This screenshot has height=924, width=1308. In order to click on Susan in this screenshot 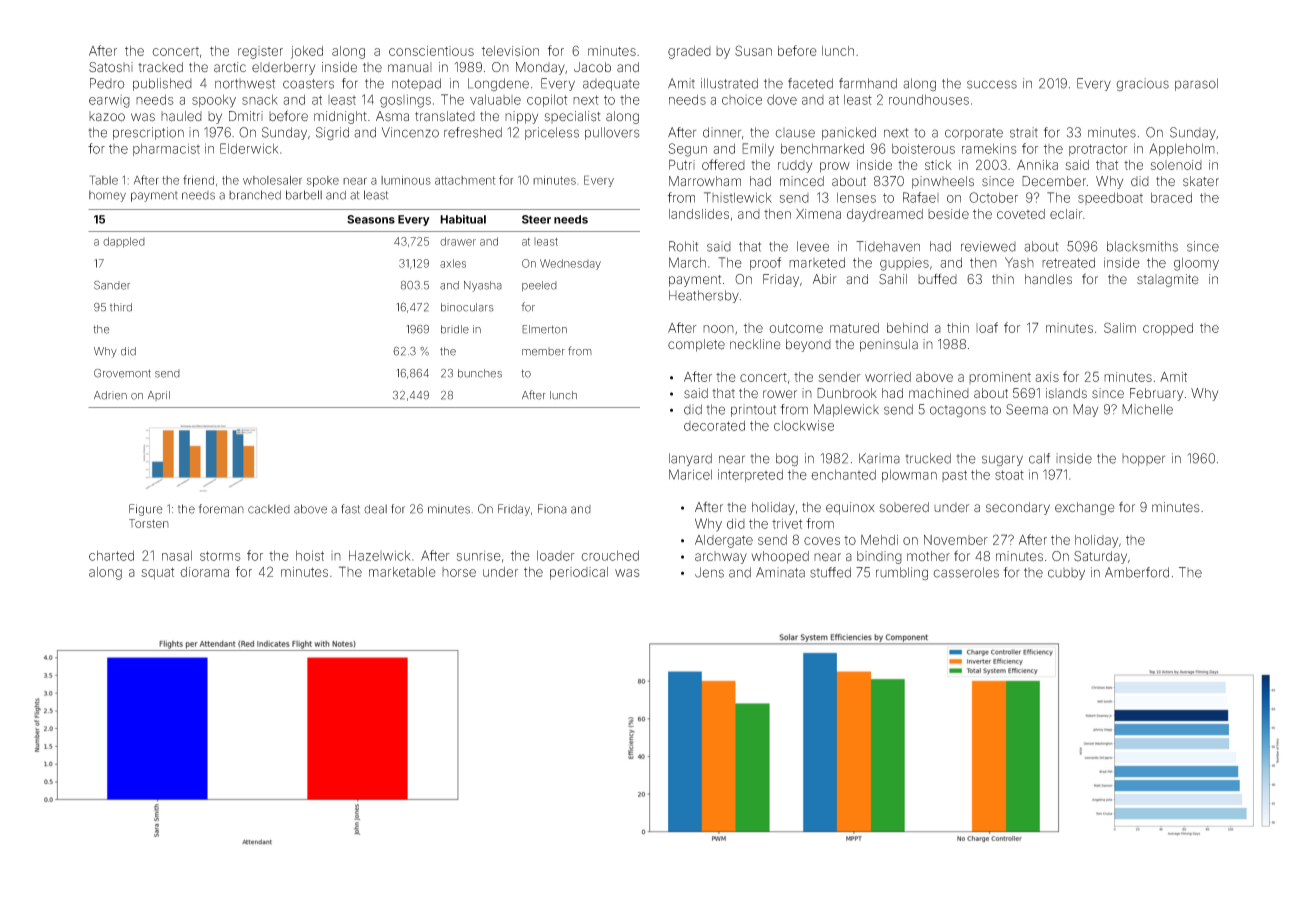, I will do `click(753, 50)`.
